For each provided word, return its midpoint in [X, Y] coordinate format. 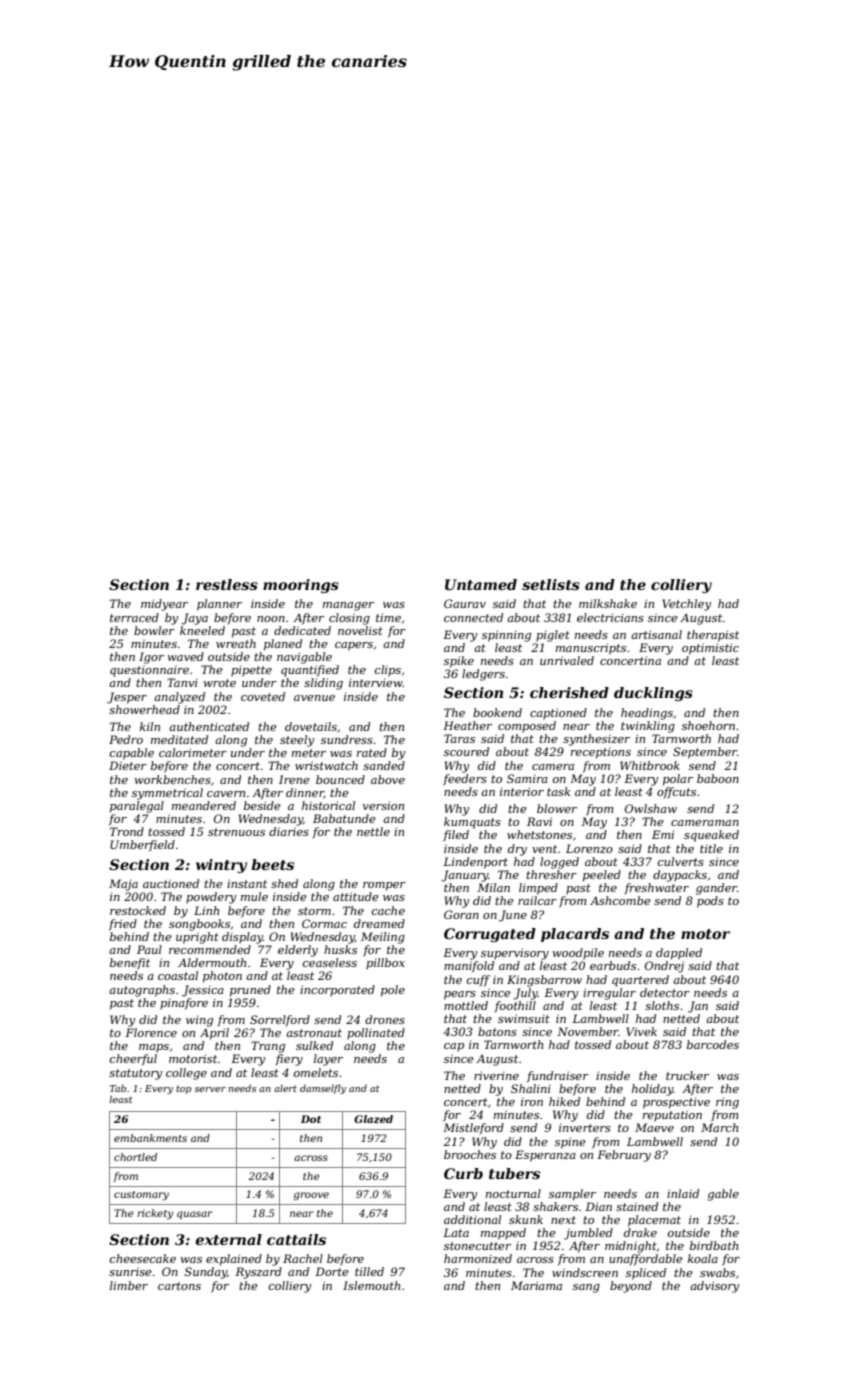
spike [459, 662]
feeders [465, 780]
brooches [470, 1154]
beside [262, 805]
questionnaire [149, 671]
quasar [195, 1215]
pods [710, 902]
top [184, 1089]
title [711, 848]
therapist [713, 636]
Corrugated [490, 935]
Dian [598, 1206]
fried [123, 925]
